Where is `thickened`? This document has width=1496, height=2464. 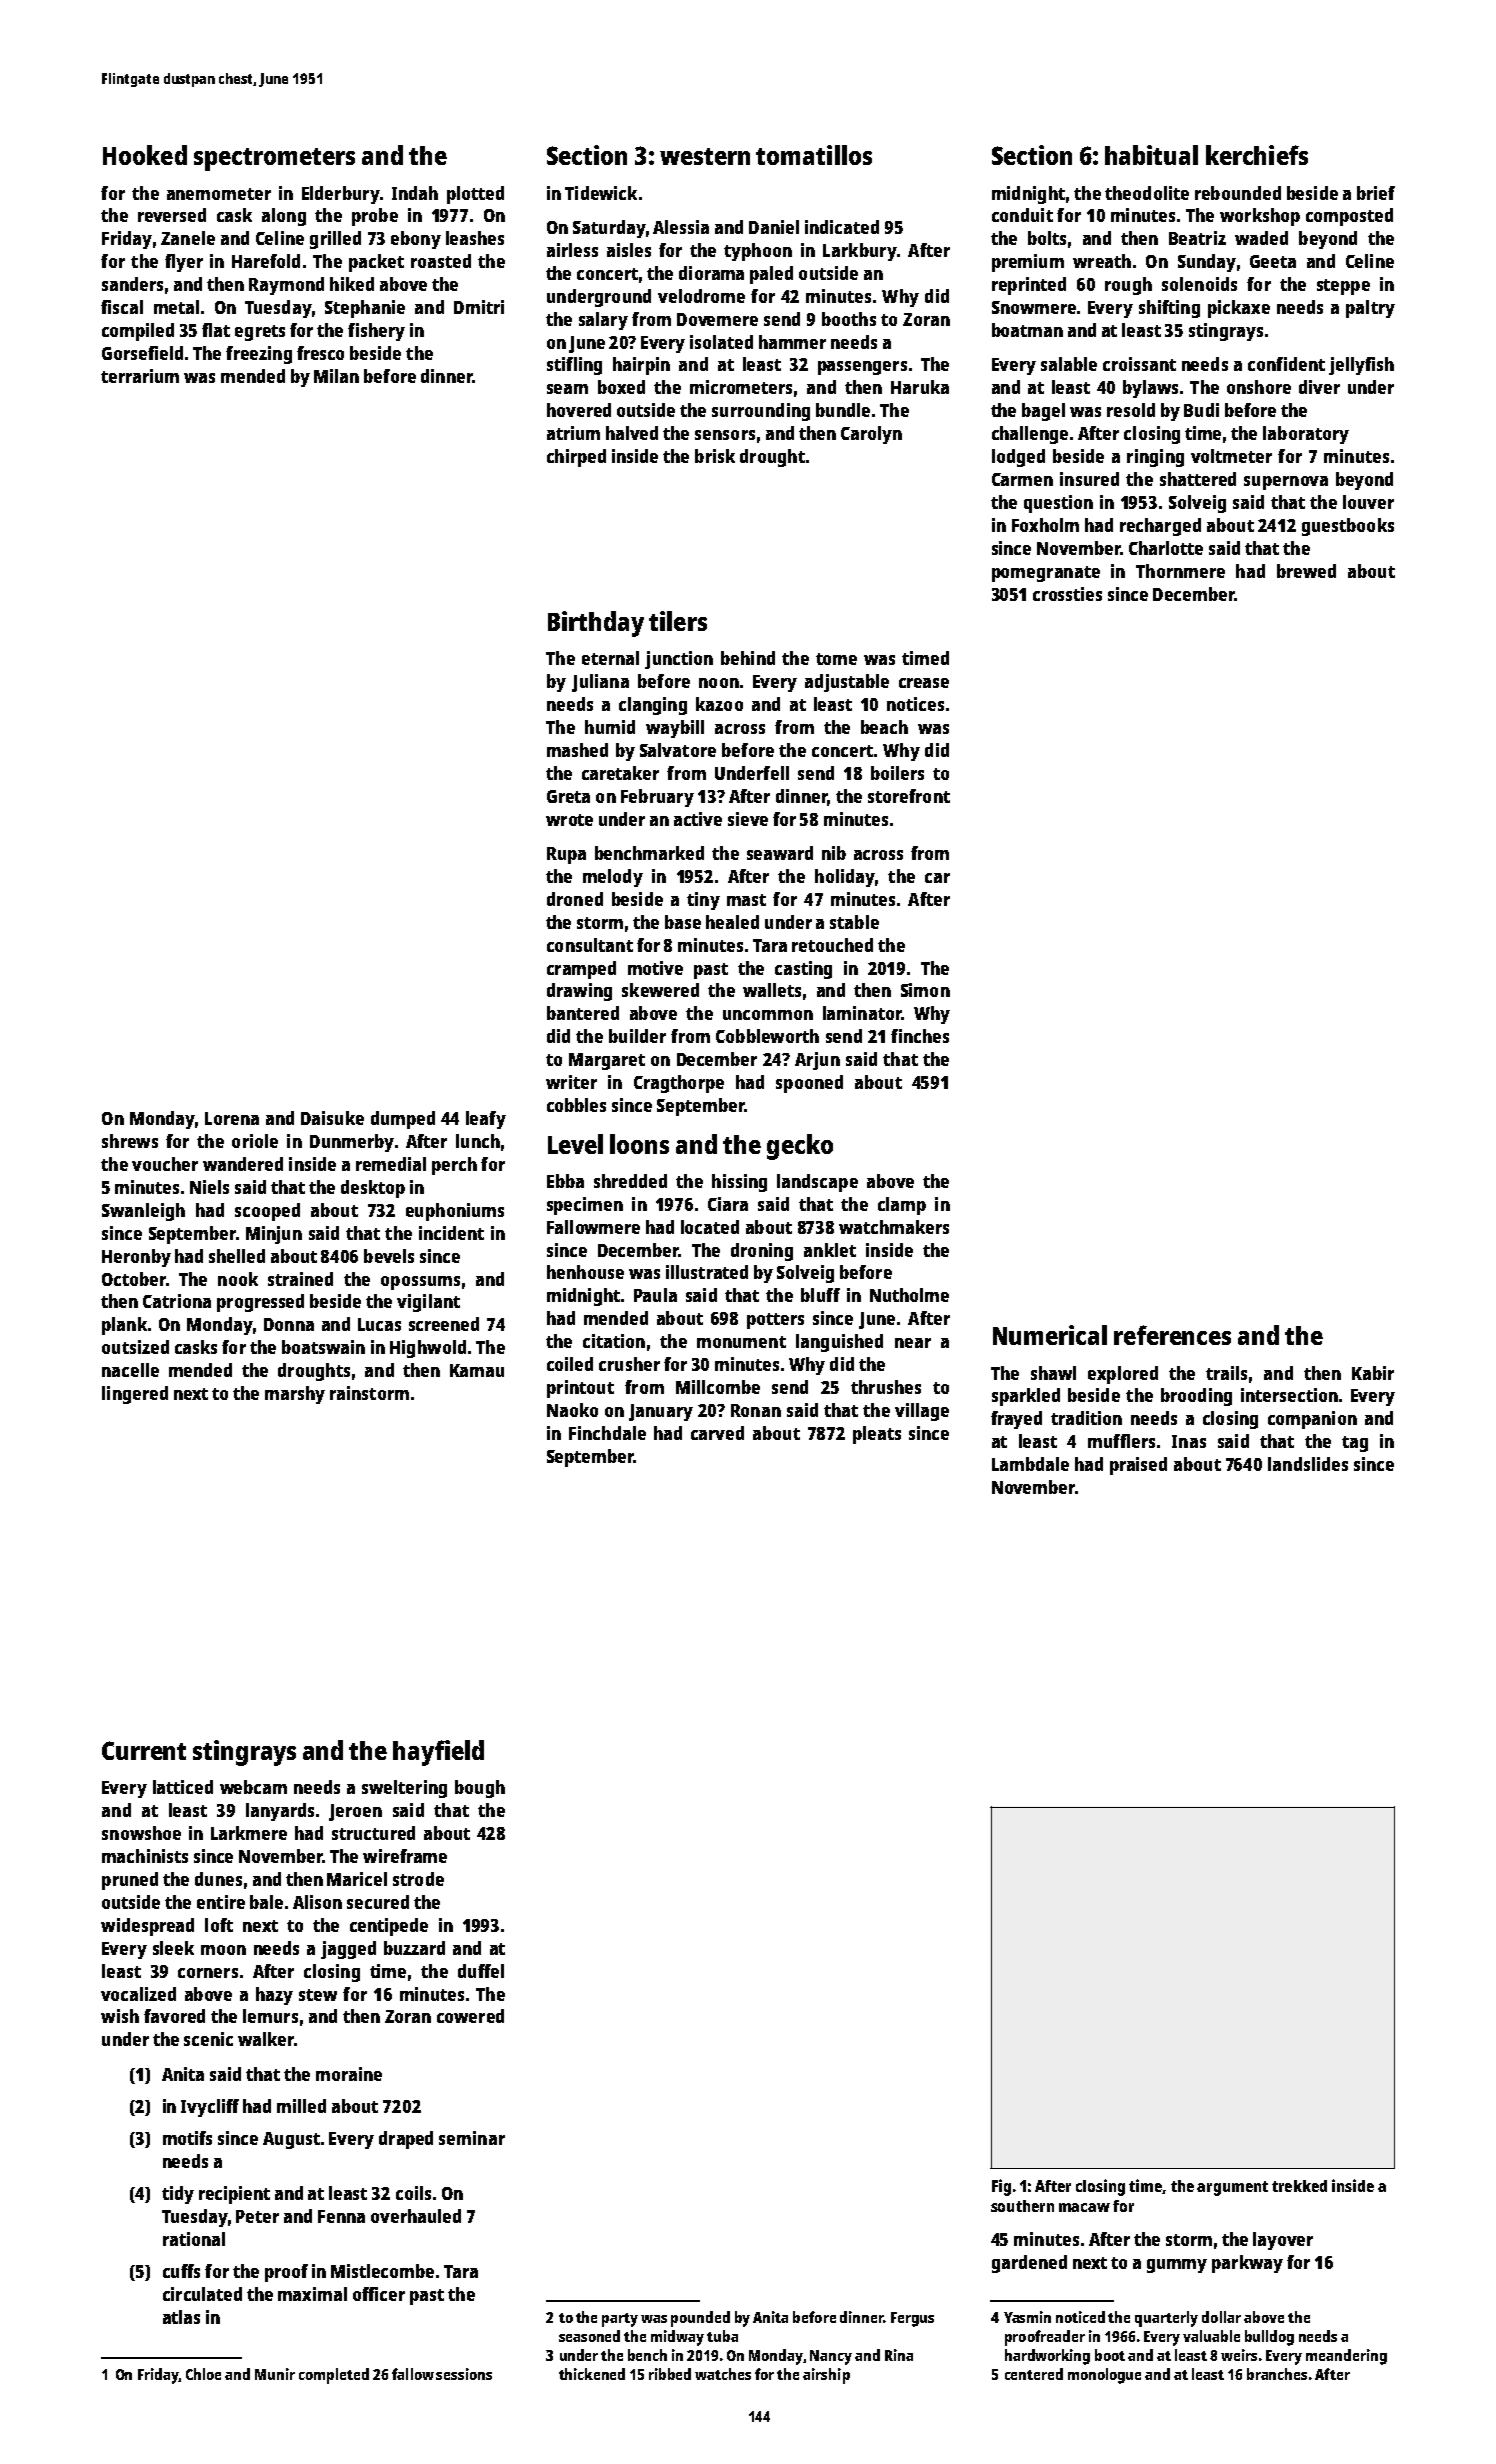 thickened is located at coordinates (592, 2374).
